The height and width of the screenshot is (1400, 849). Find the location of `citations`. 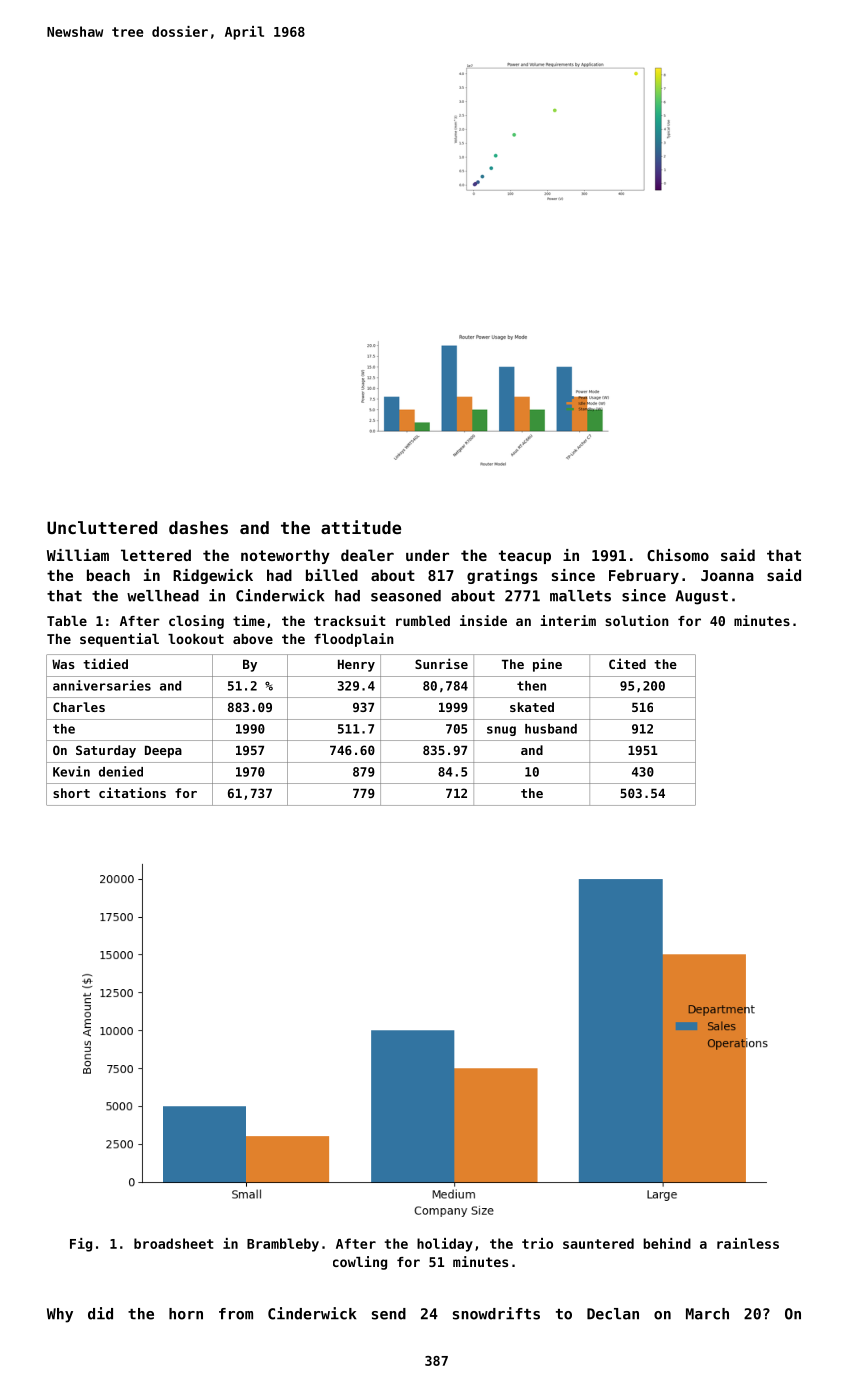

citations is located at coordinates (132, 792).
